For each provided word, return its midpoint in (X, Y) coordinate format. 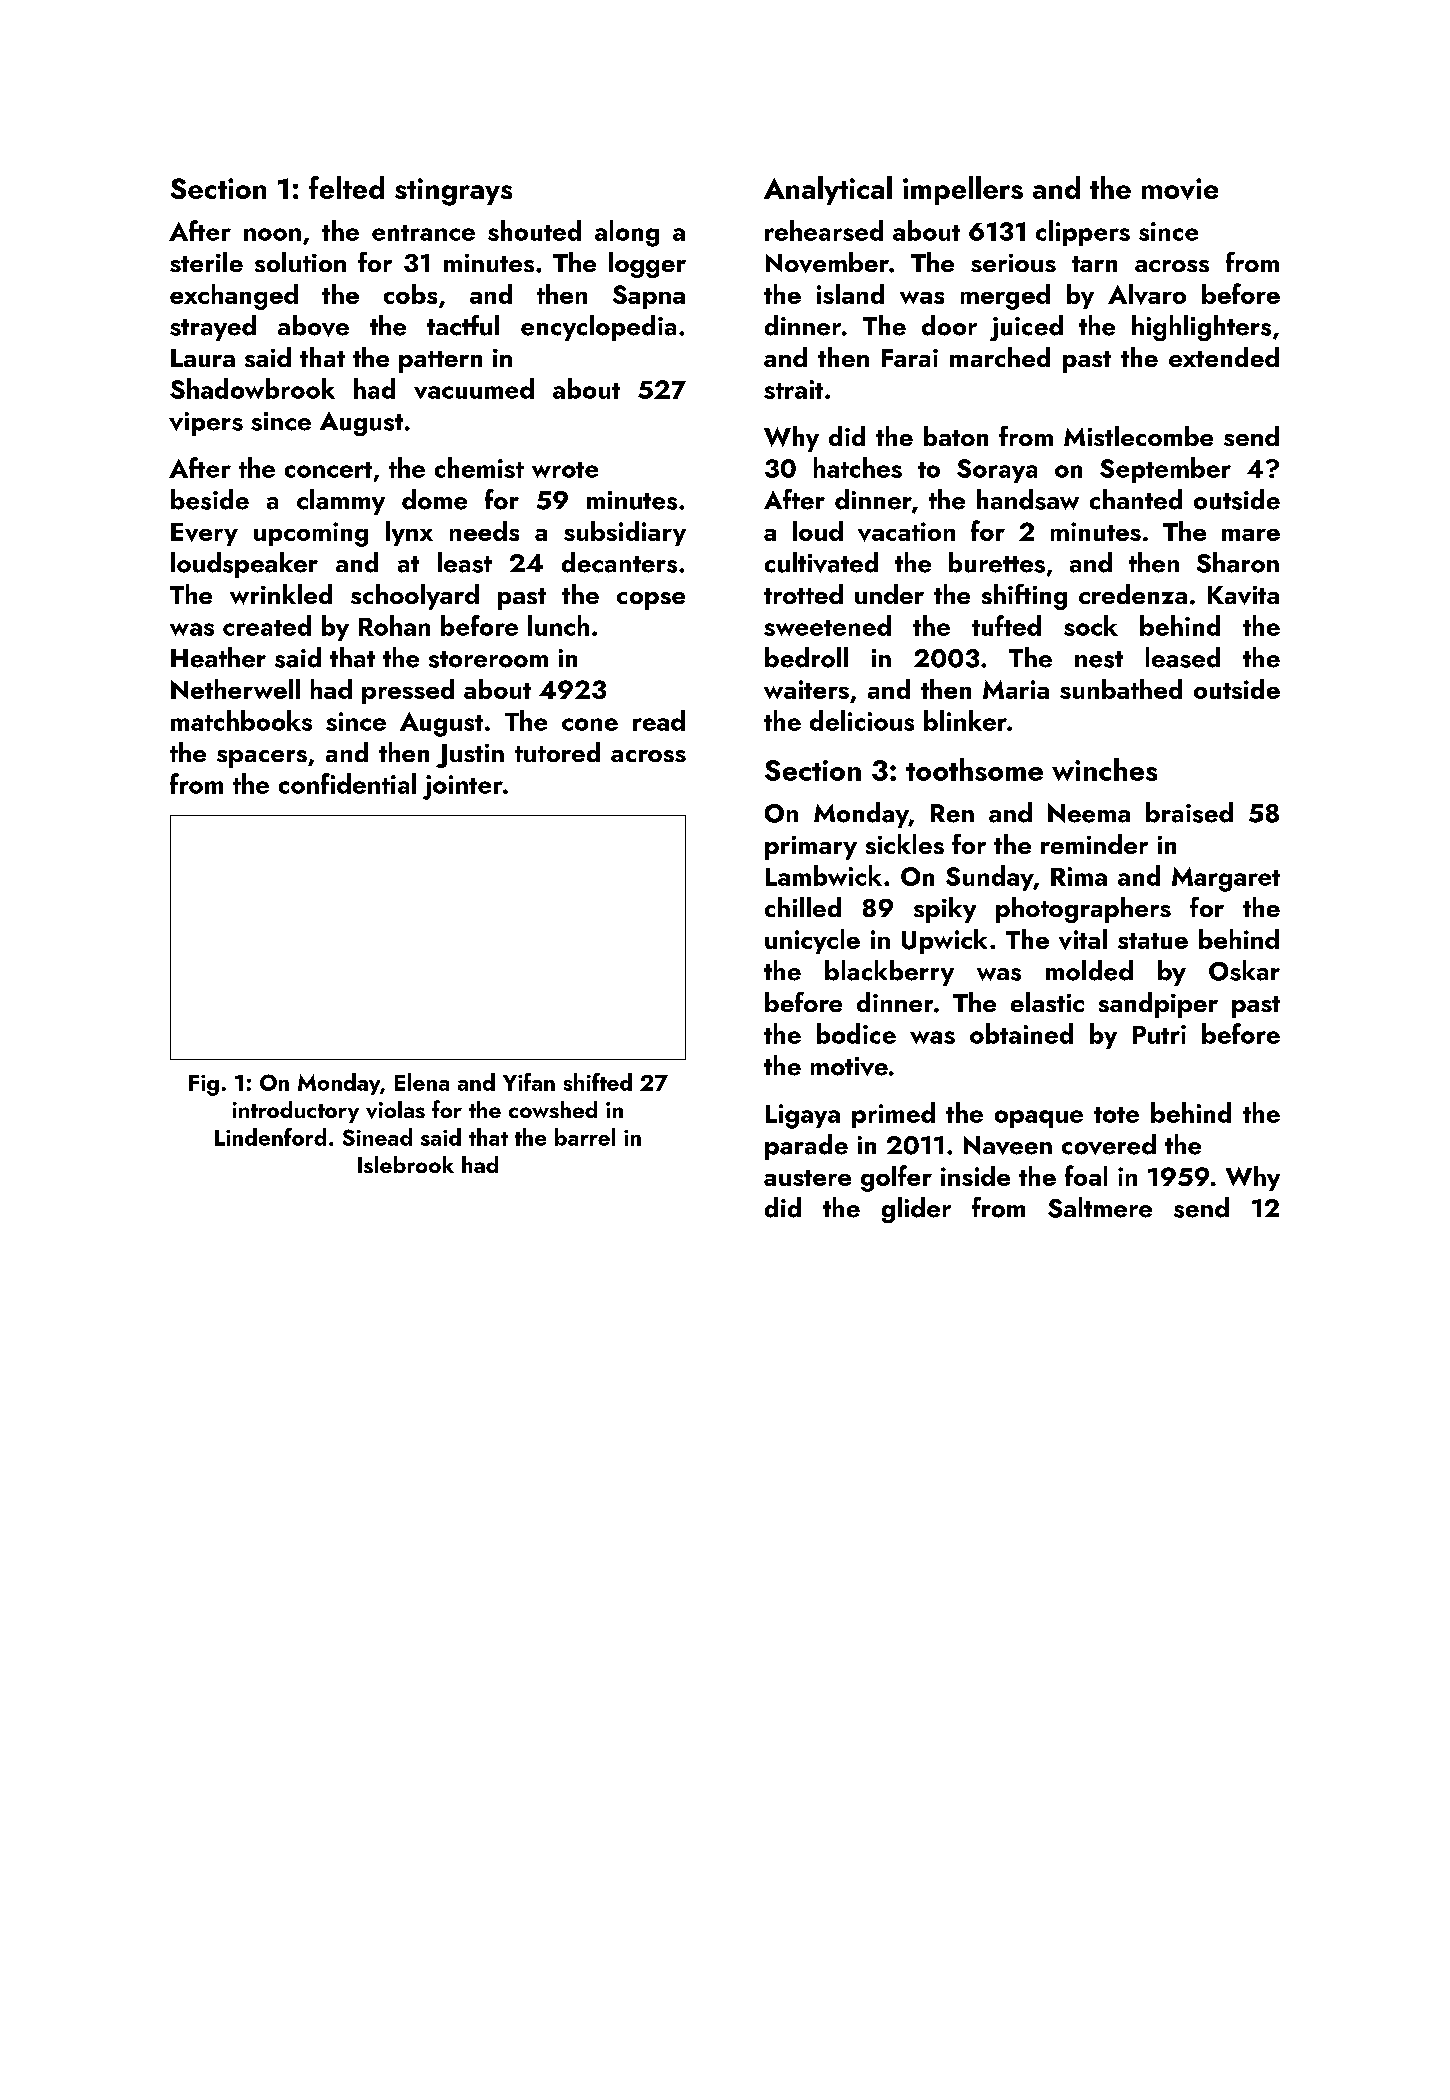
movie (1180, 189)
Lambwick (824, 875)
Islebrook (406, 1164)
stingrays (453, 192)
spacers (262, 759)
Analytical (828, 190)
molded (1089, 970)
